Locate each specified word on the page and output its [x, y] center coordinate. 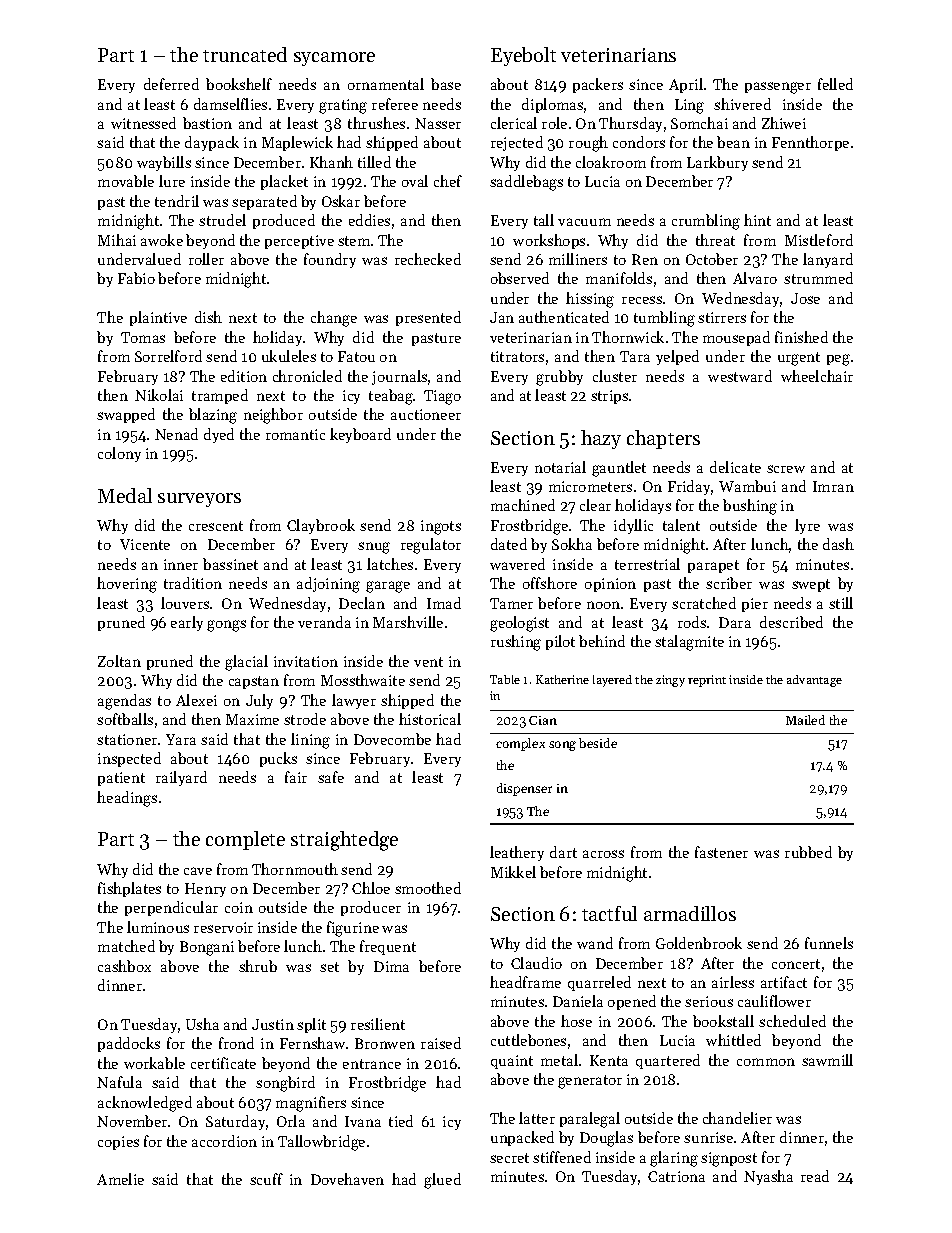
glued [442, 1181]
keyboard [360, 435]
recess [642, 300]
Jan [502, 317]
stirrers [722, 317]
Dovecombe [392, 739]
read [815, 1176]
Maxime [252, 719]
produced [284, 221]
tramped [220, 396]
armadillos [690, 913]
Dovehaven [347, 1179]
